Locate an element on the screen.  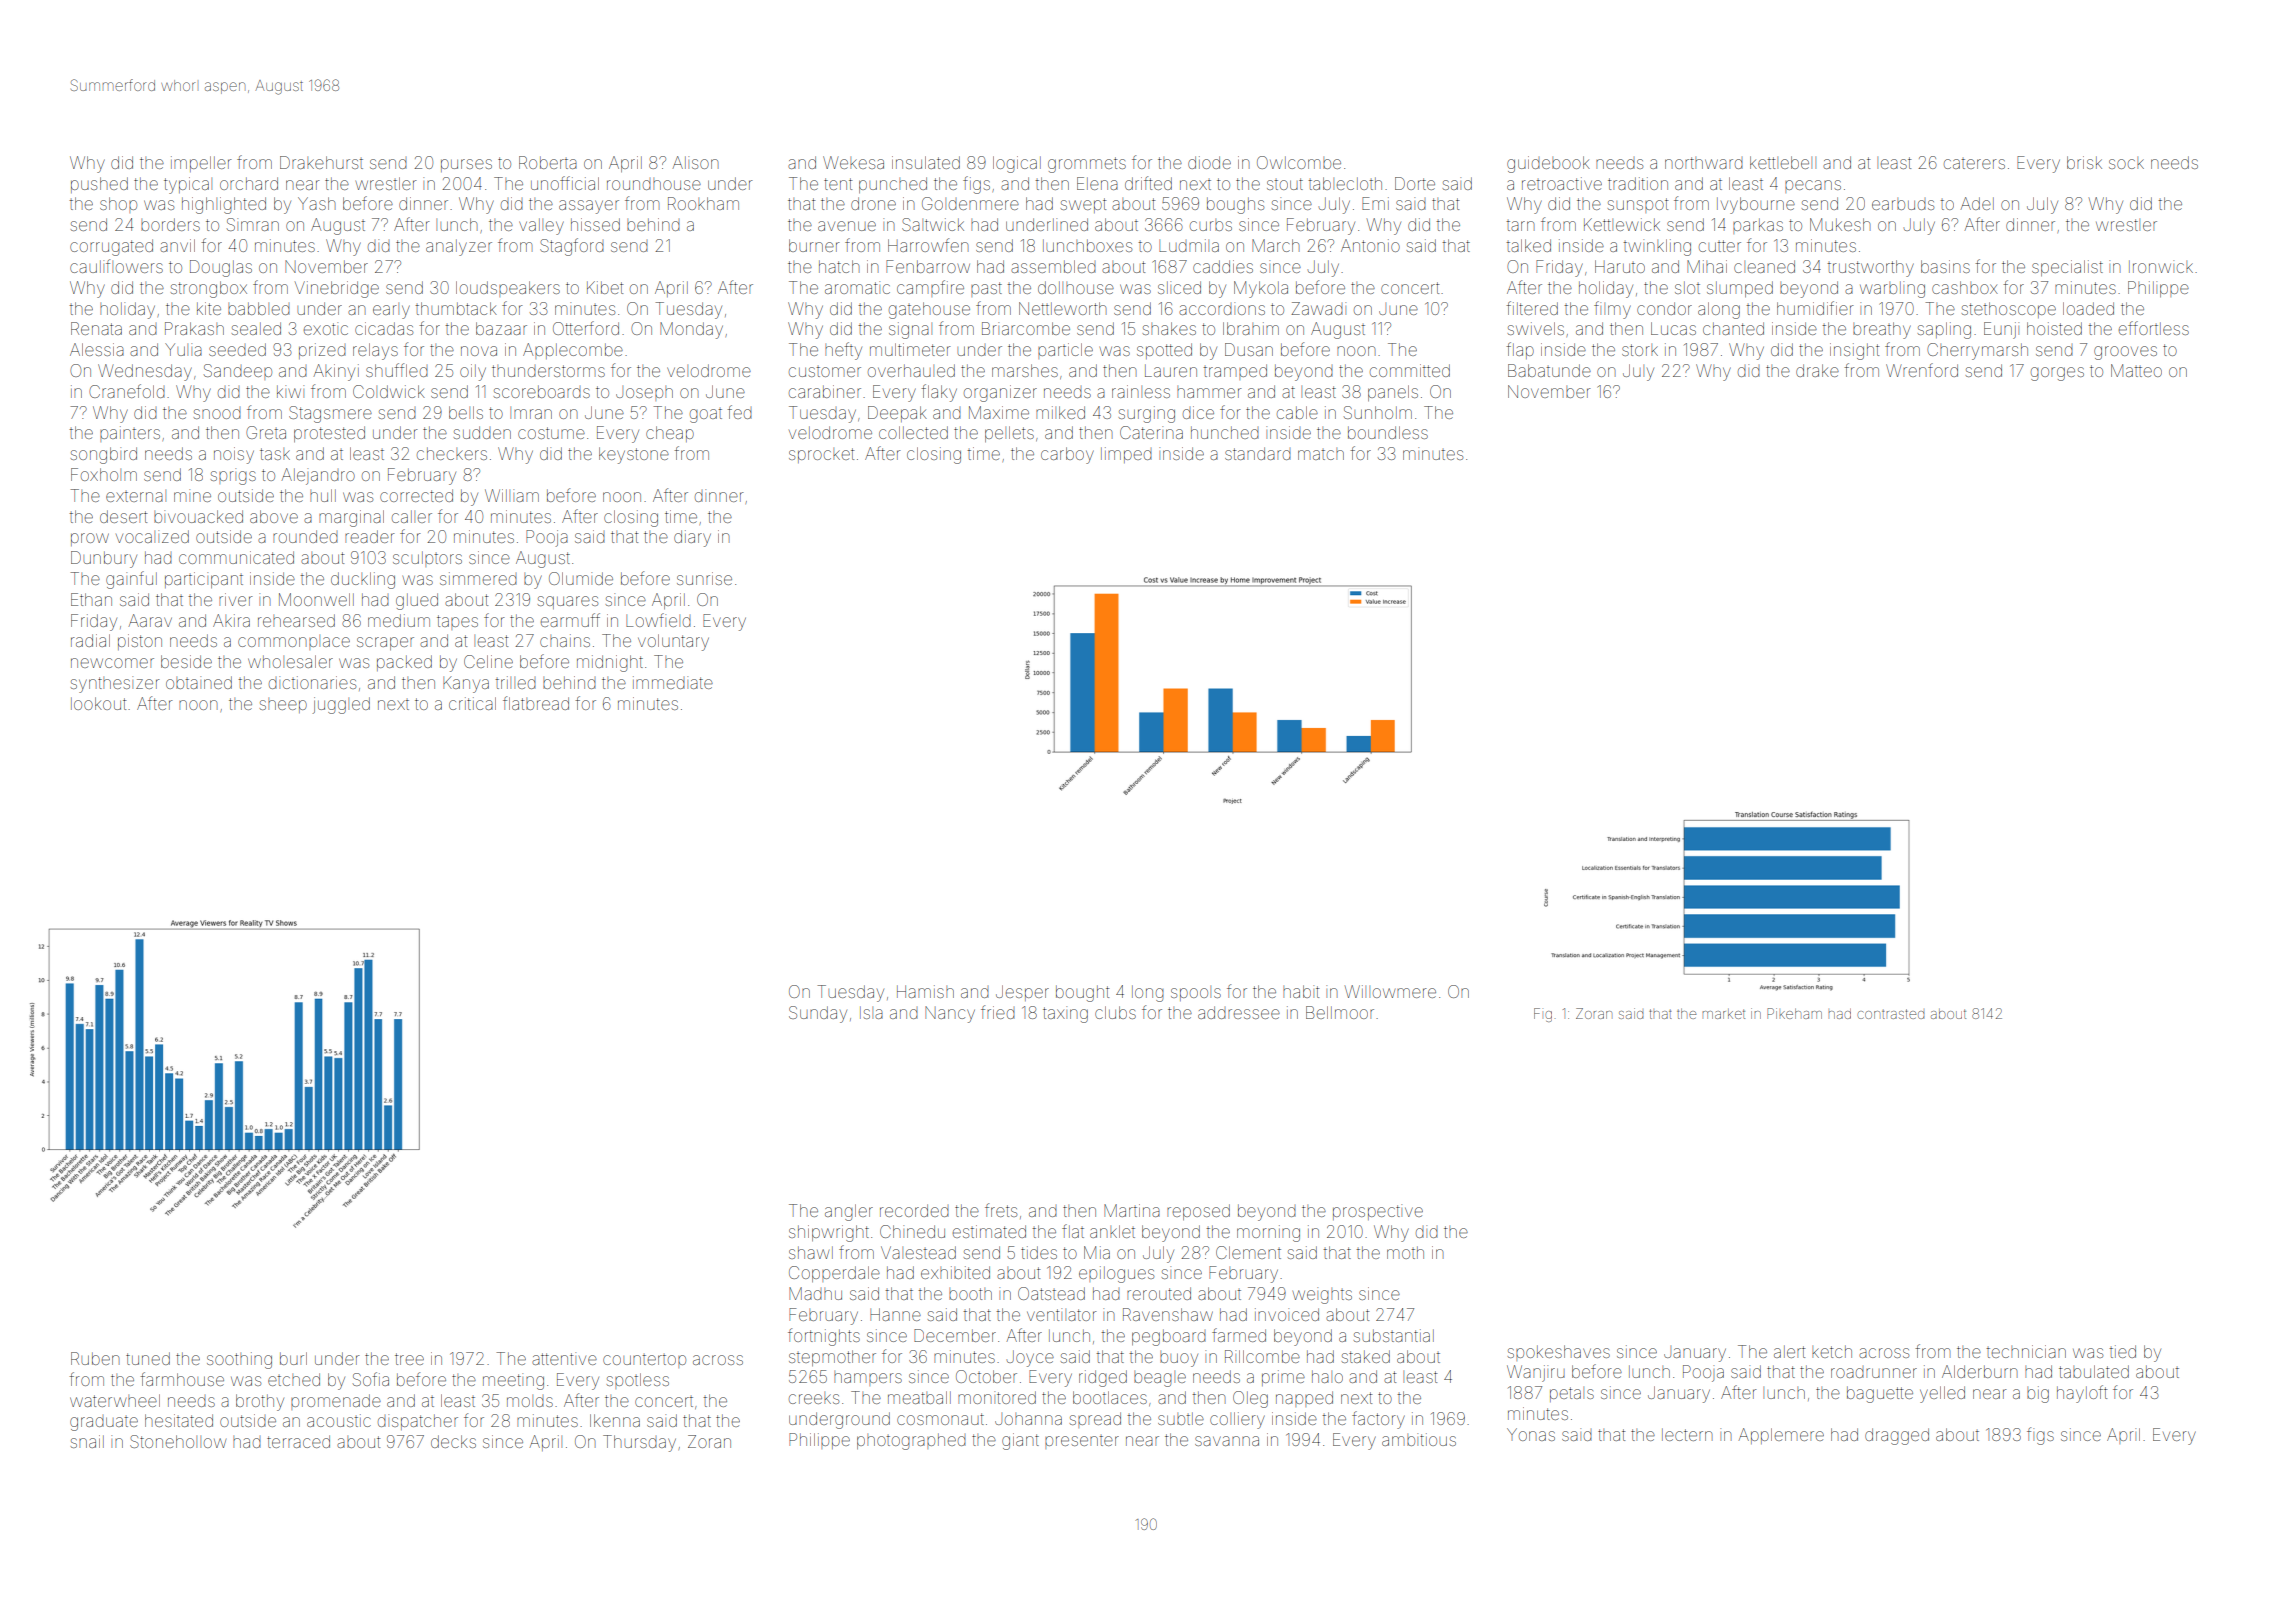
molds is located at coordinates (530, 1401).
